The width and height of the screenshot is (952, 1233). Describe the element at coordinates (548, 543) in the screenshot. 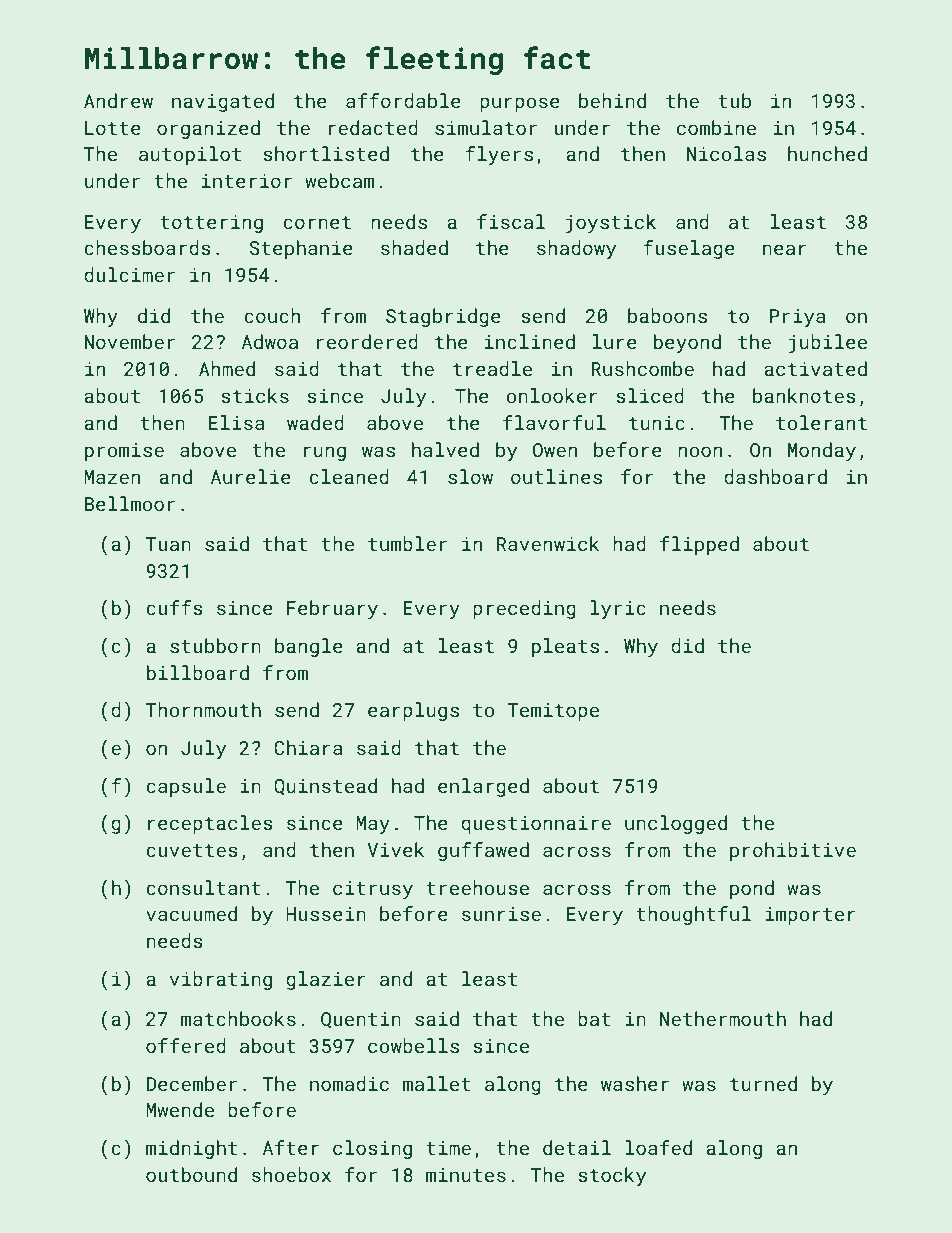

I see `Ravenwick` at that location.
